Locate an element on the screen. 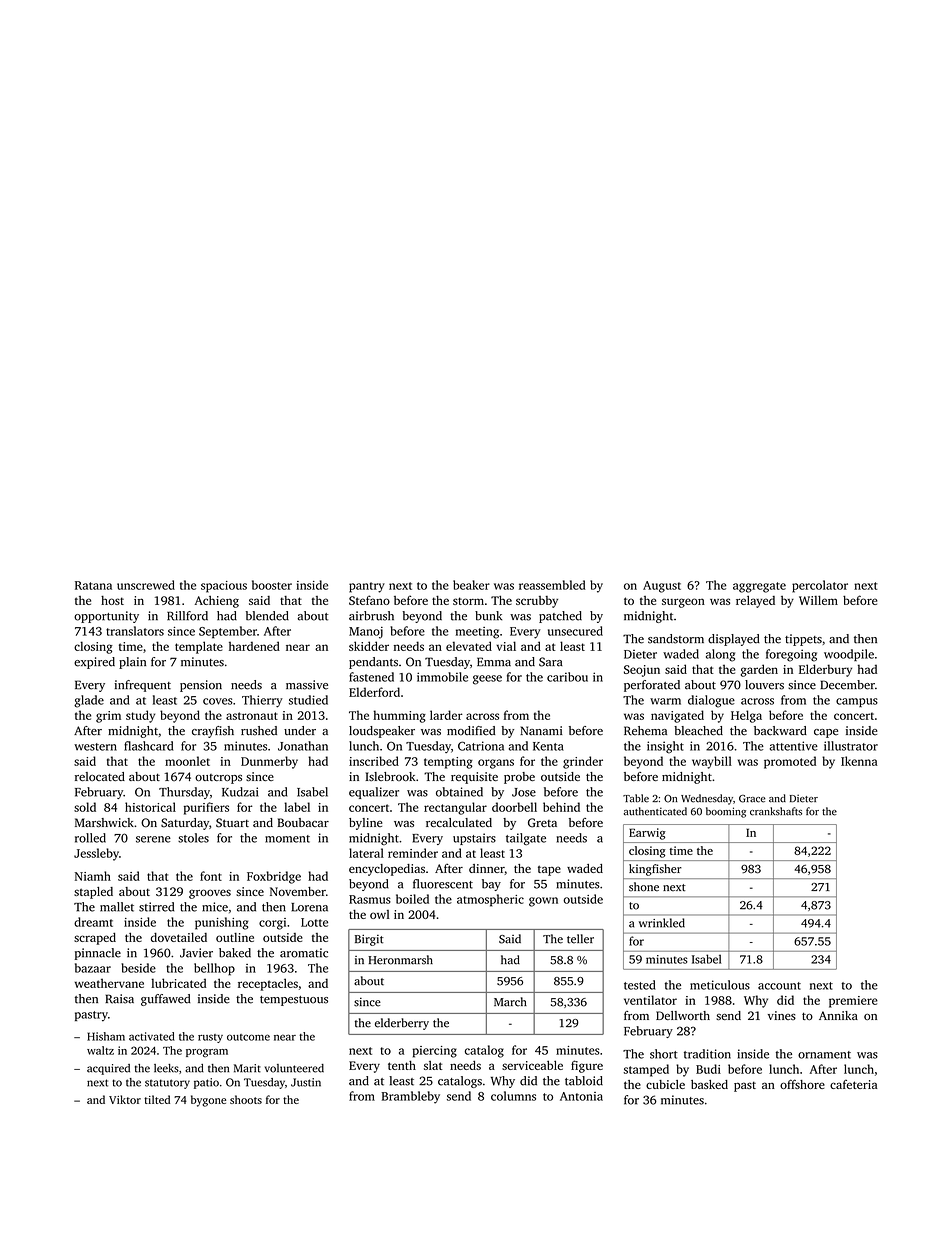 This screenshot has width=952, height=1233. bay is located at coordinates (491, 885).
